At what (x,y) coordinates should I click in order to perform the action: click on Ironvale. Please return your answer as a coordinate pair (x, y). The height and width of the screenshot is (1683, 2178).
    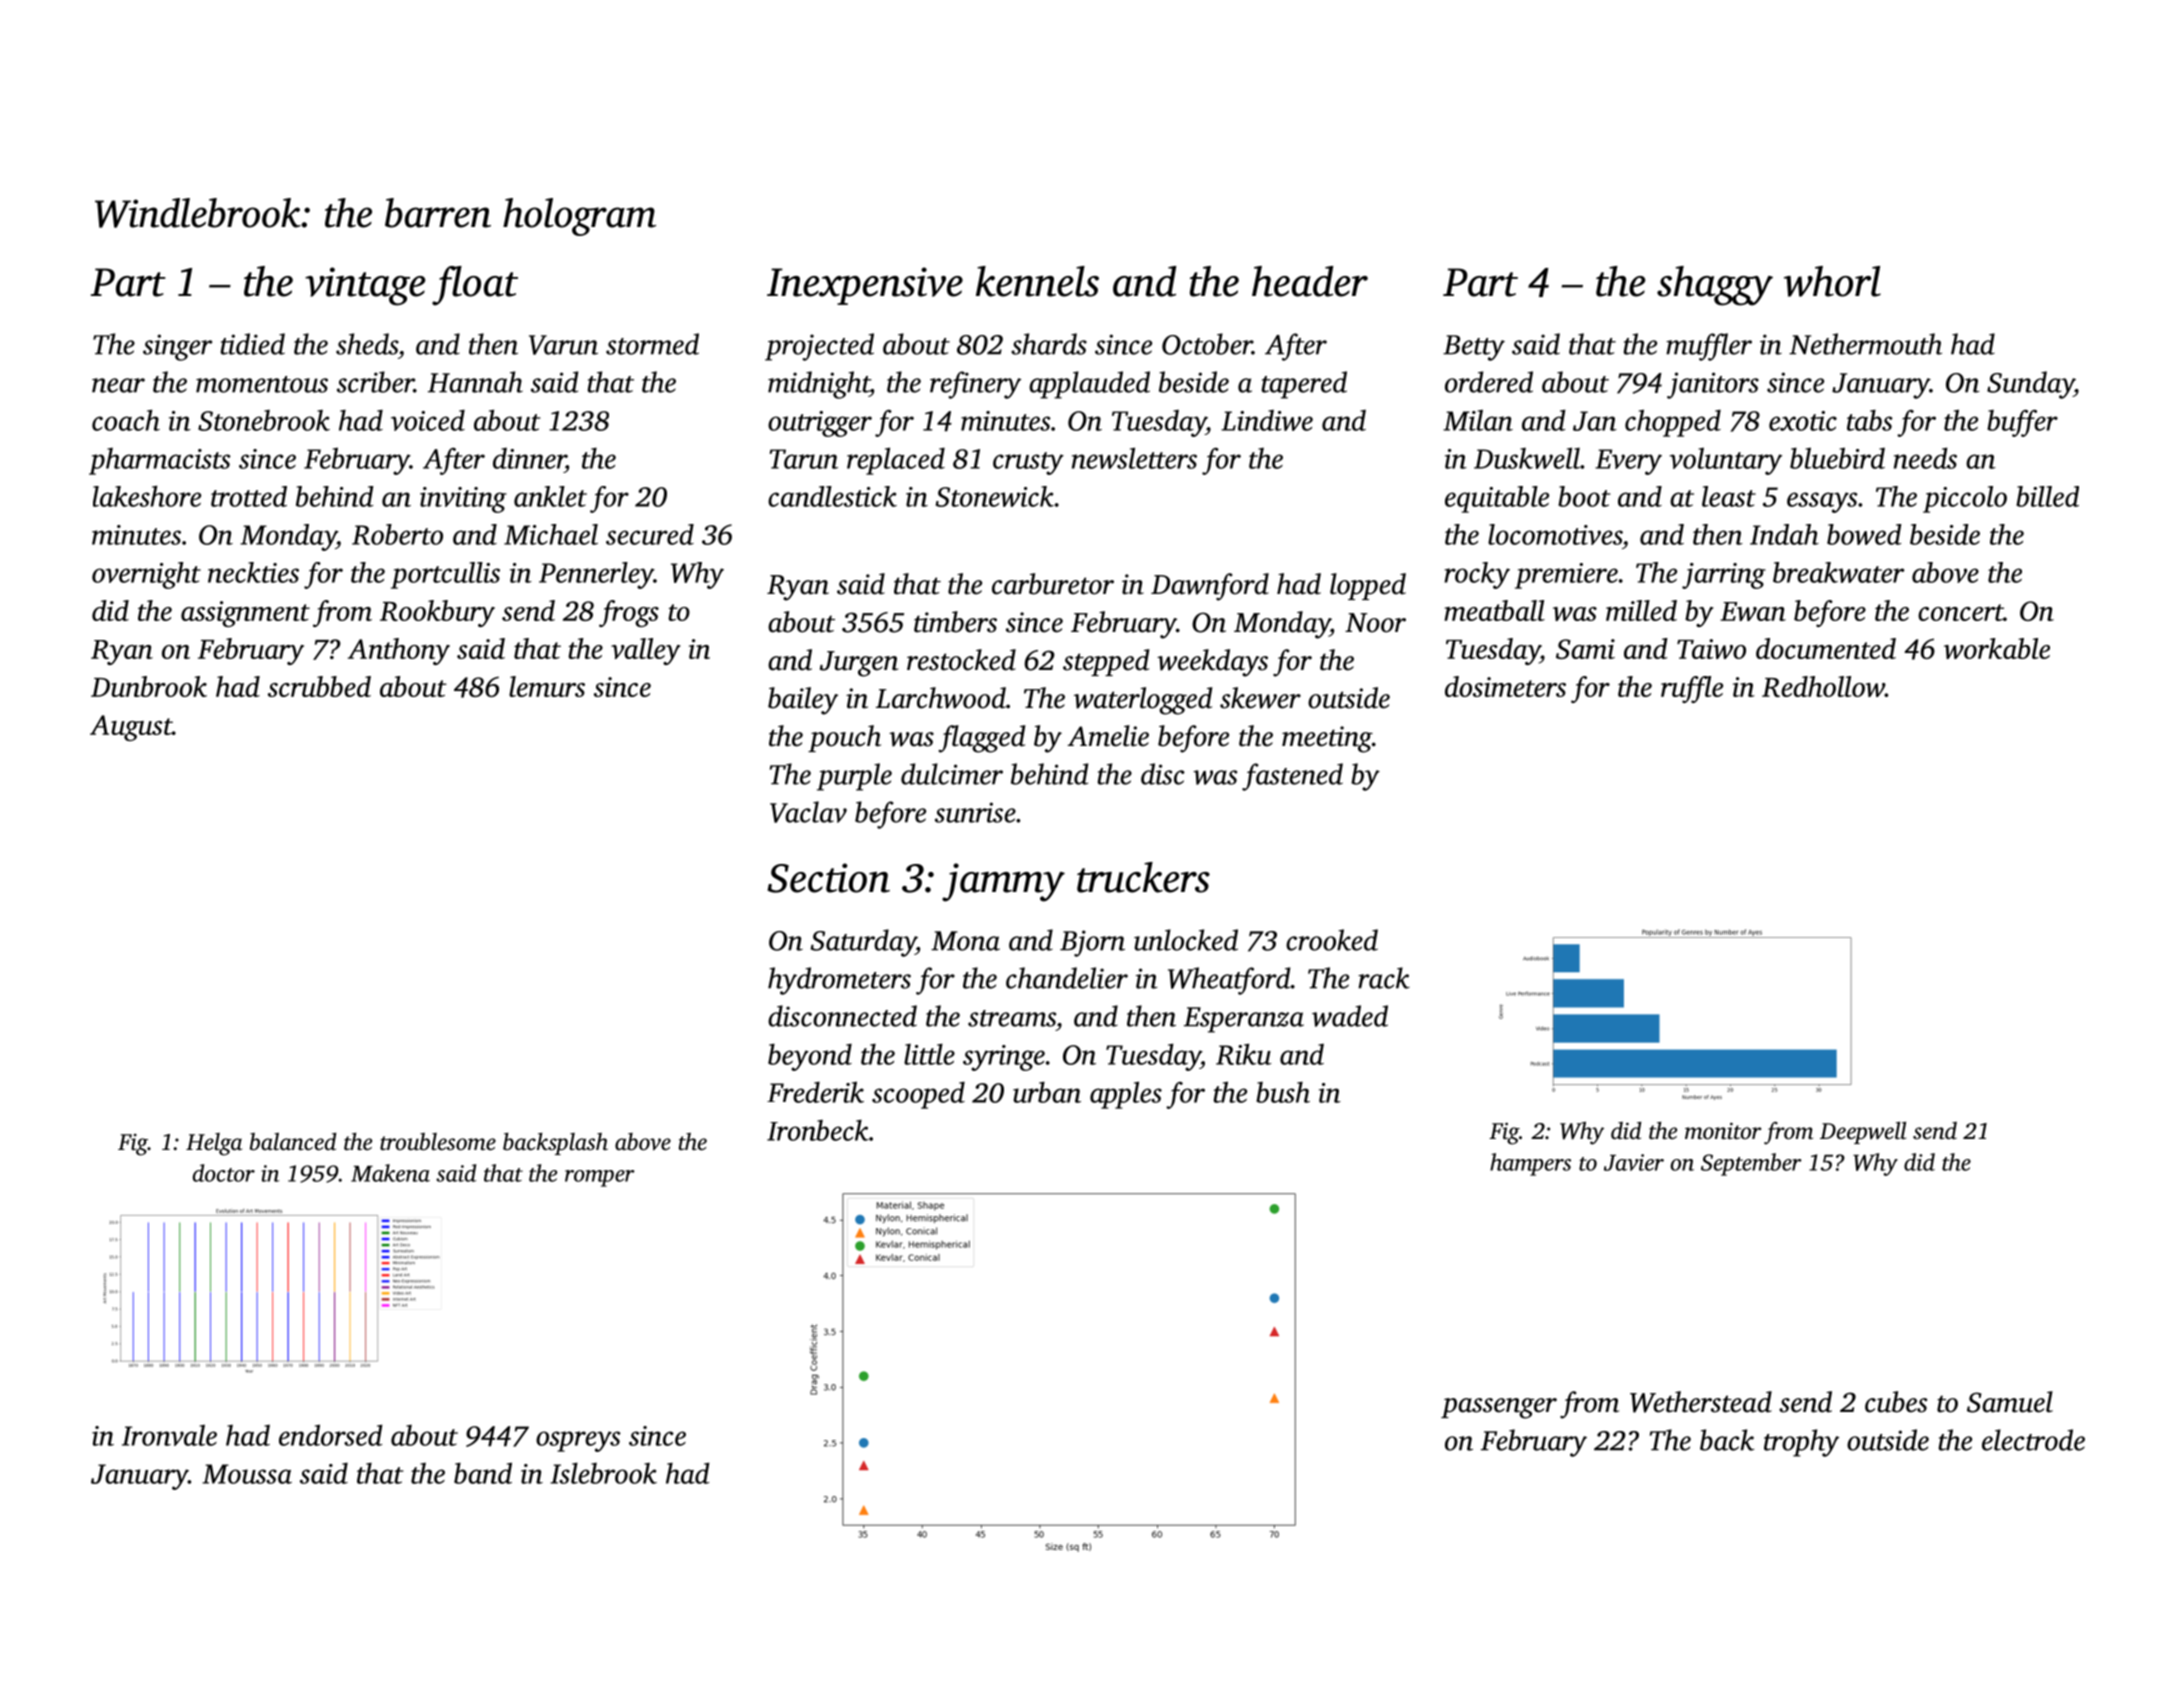
    Looking at the image, I should click on (169, 1435).
